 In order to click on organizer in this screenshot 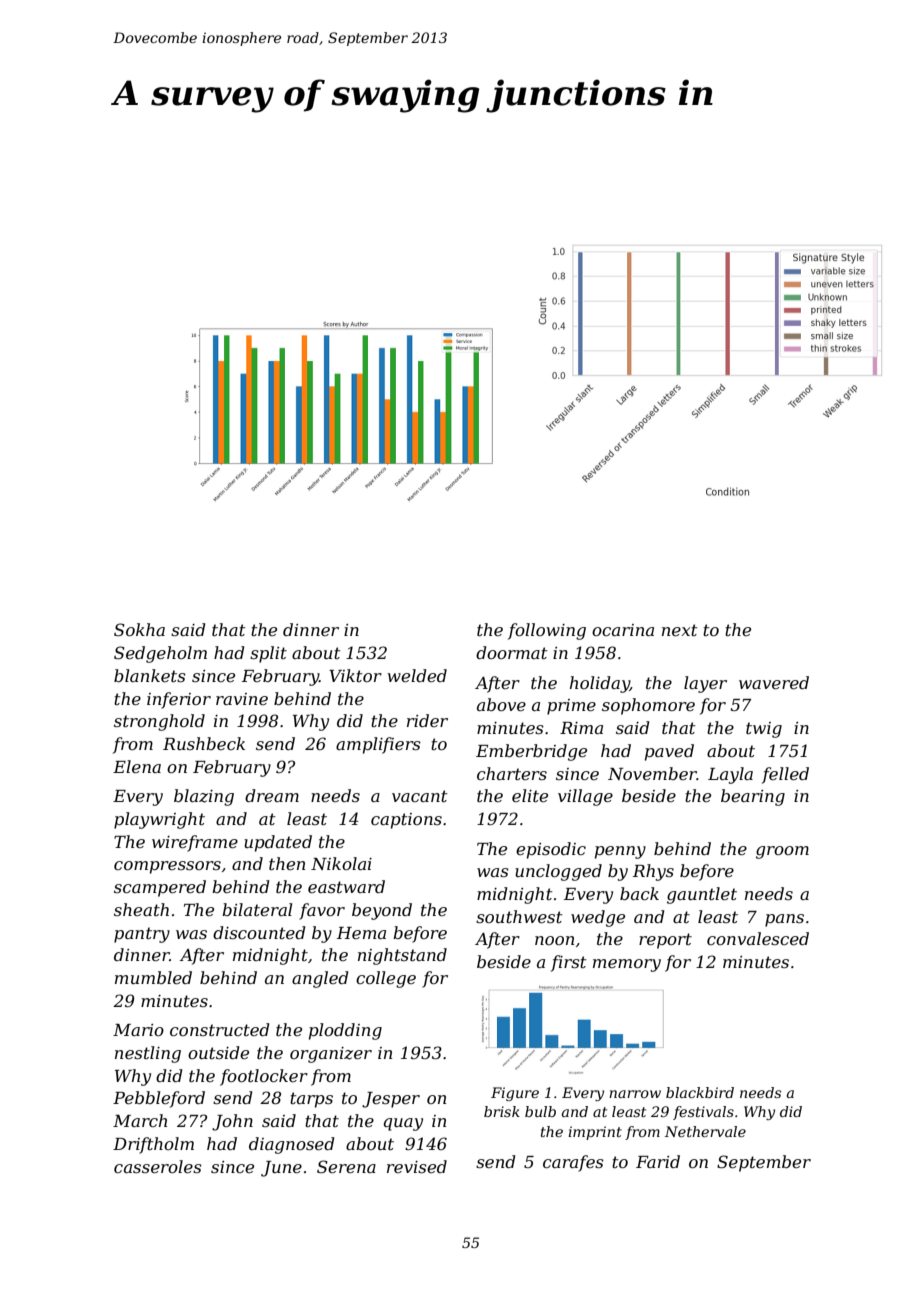, I will do `click(331, 1055)`.
